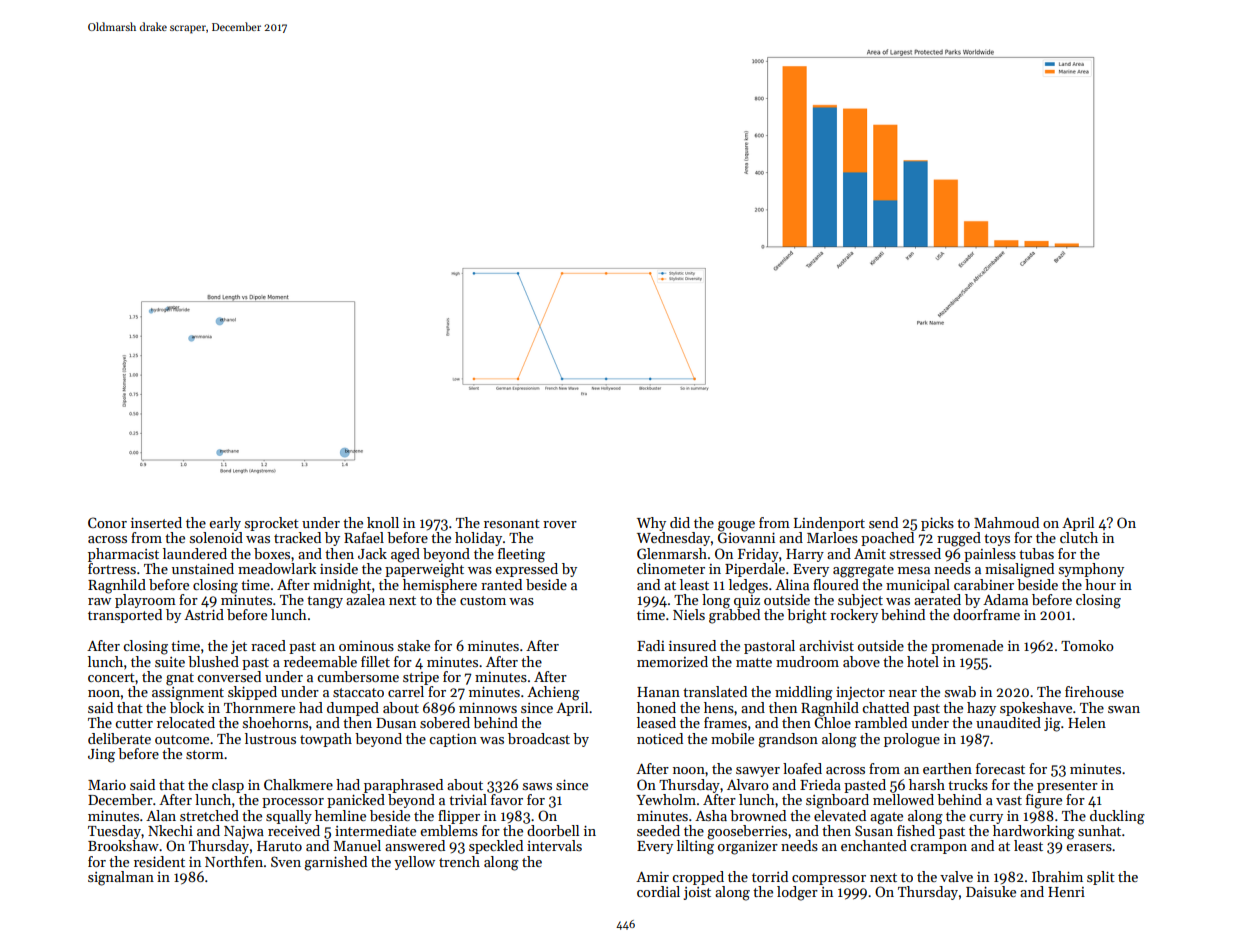  What do you see at coordinates (689, 614) in the screenshot?
I see `Niels` at bounding box center [689, 614].
